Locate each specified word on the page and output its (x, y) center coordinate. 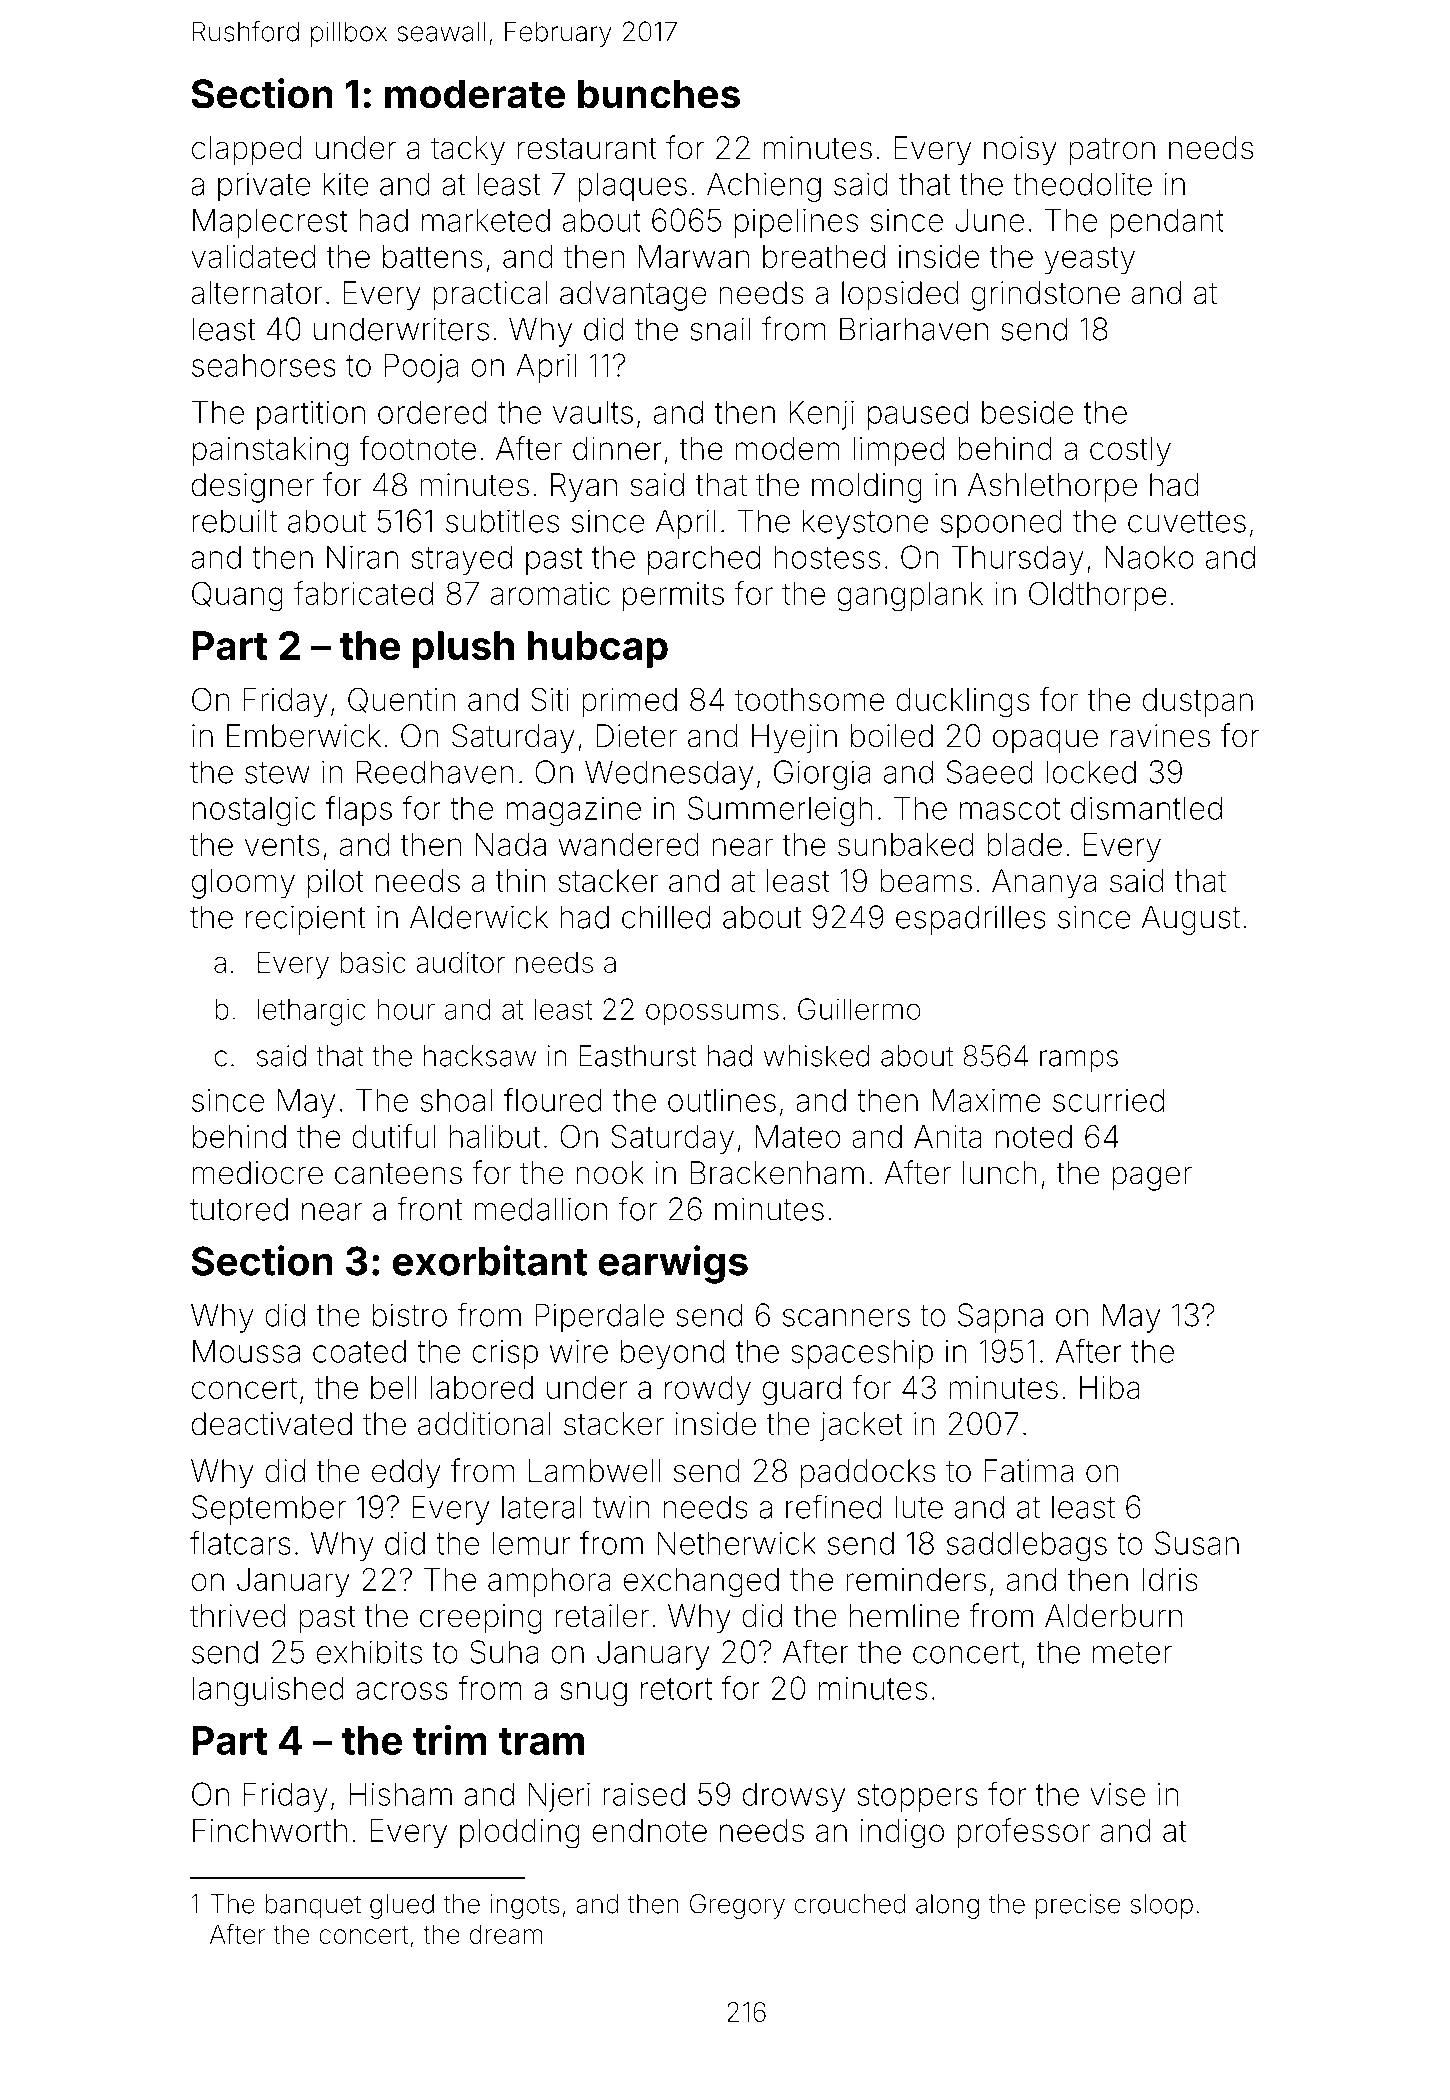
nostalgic (254, 811)
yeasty (1090, 260)
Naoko (1149, 557)
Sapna (1000, 1318)
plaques (632, 187)
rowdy (708, 1390)
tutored (239, 1209)
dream (506, 1934)
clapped (247, 151)
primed (629, 702)
